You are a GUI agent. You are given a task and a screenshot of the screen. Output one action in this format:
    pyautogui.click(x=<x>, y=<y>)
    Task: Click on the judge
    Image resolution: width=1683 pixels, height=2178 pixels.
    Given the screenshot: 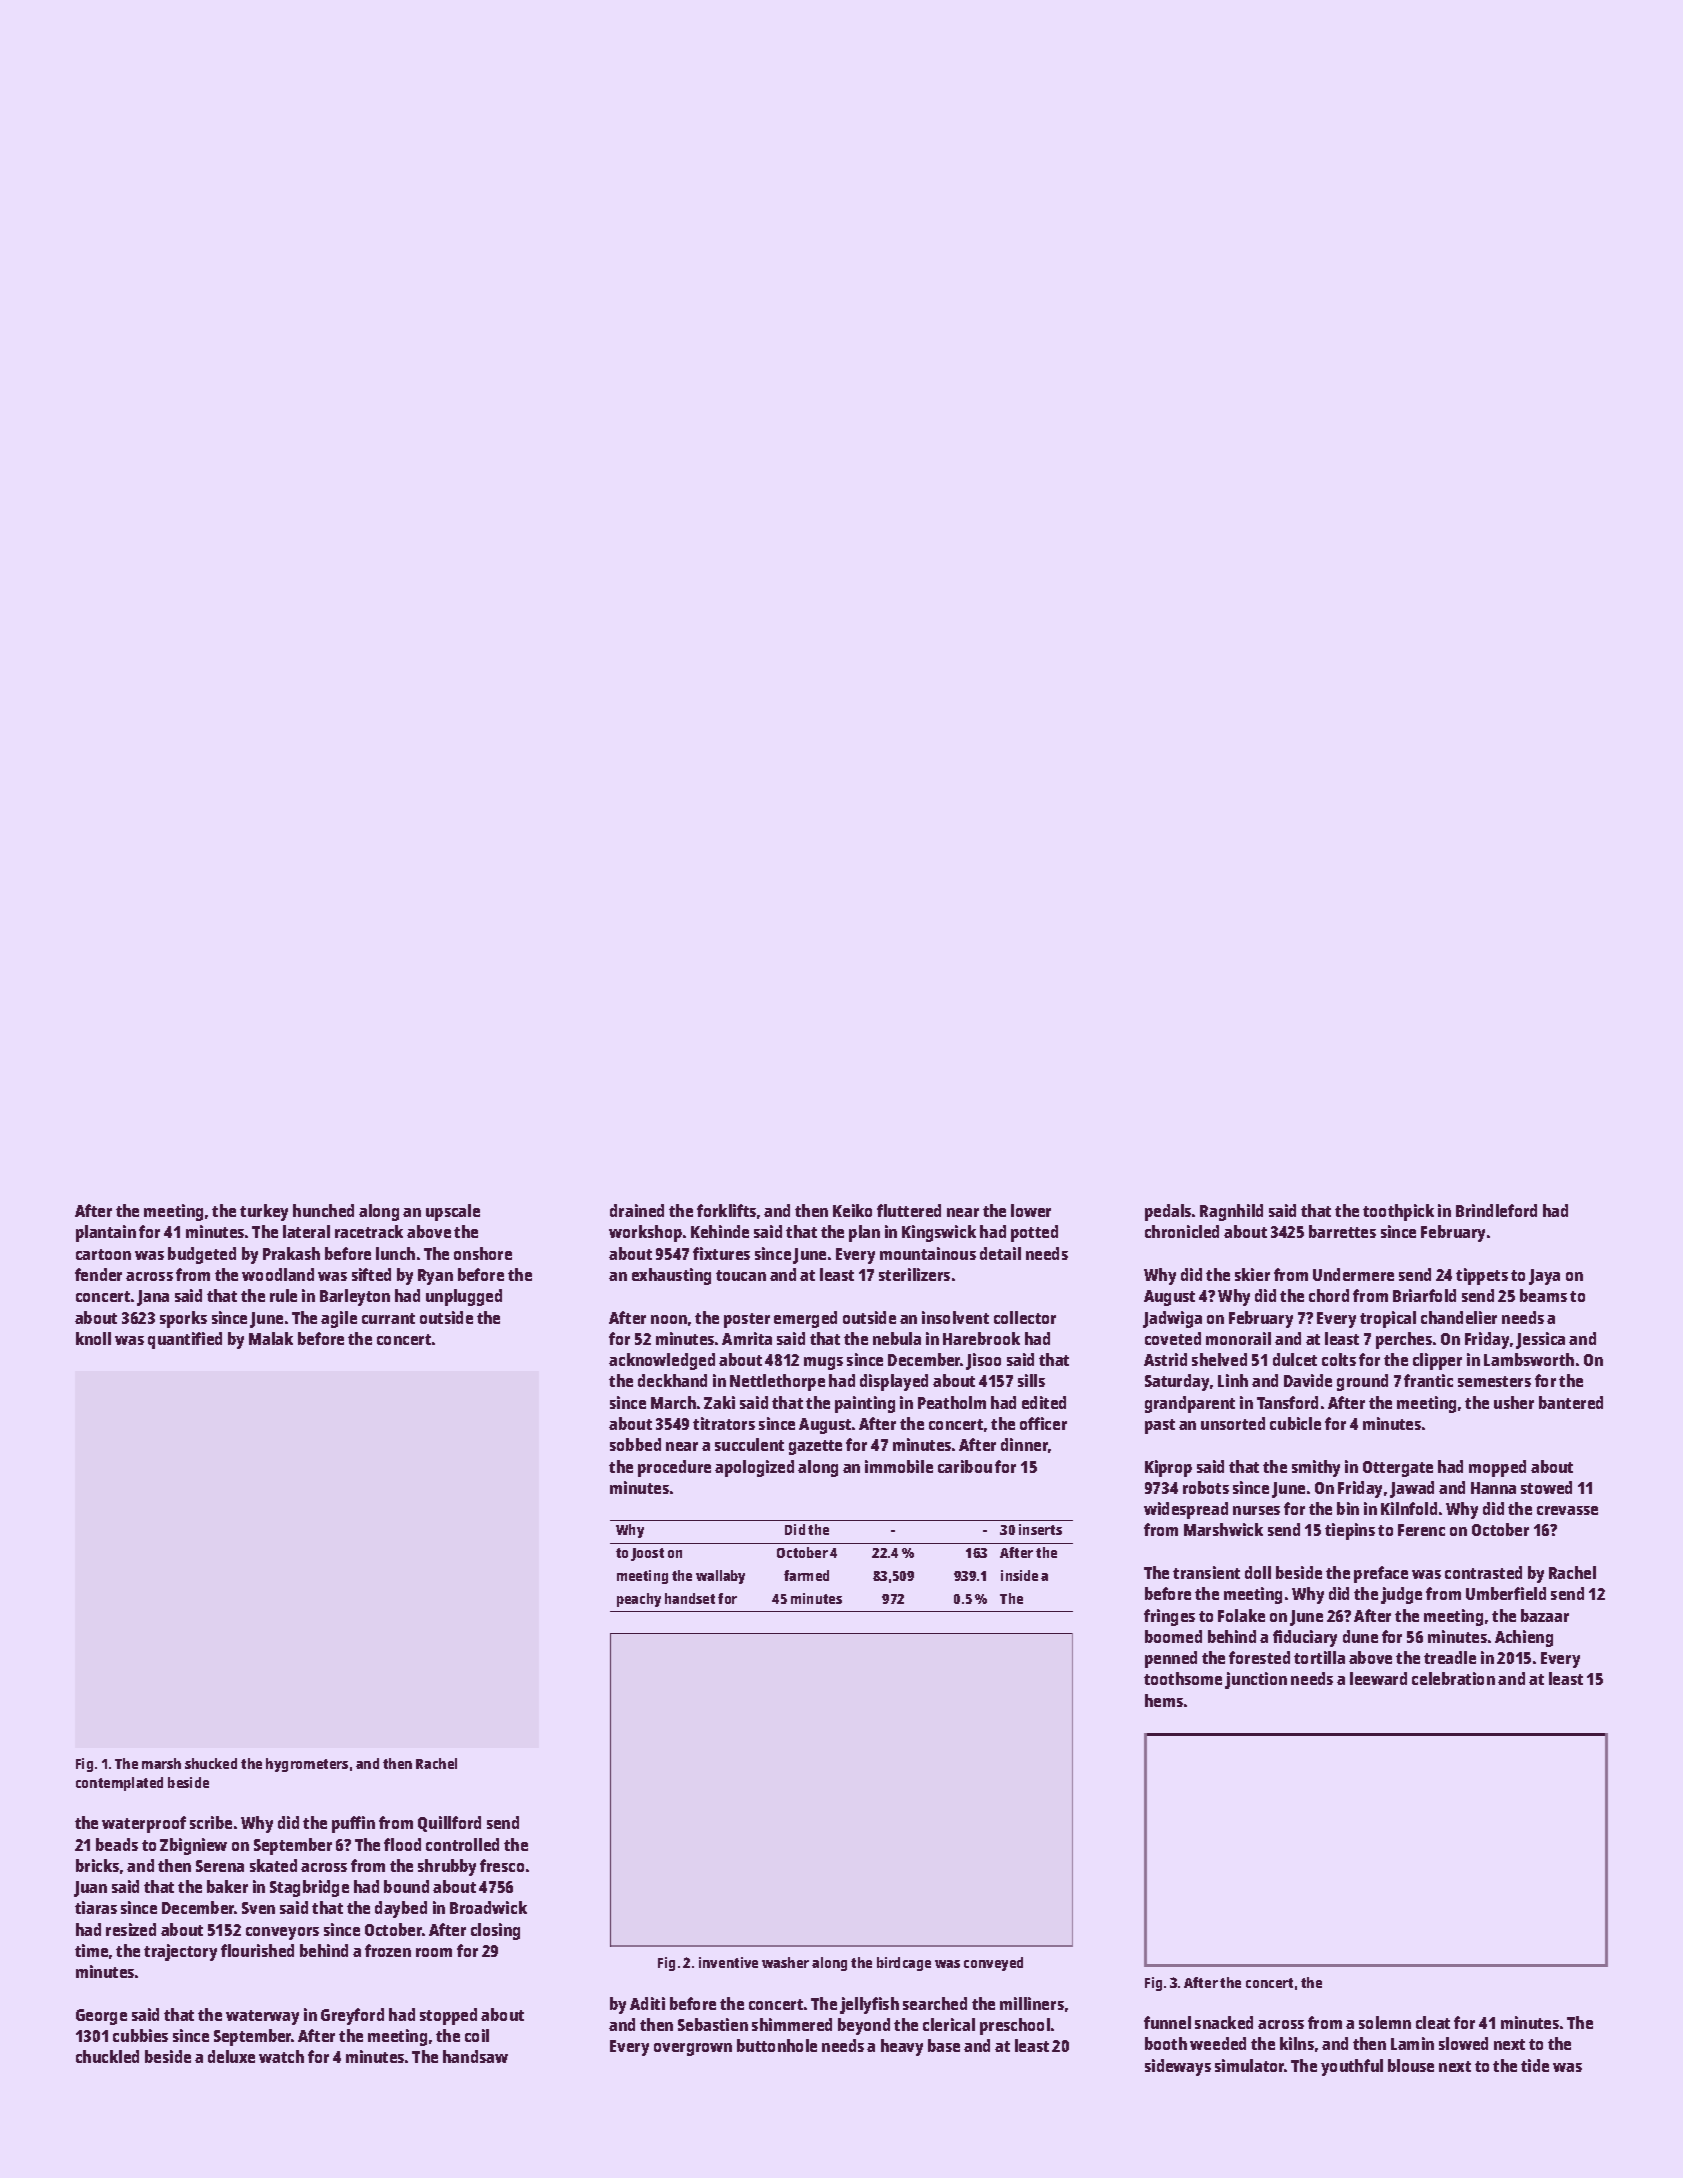 What is the action you would take?
    pyautogui.click(x=1401, y=1595)
